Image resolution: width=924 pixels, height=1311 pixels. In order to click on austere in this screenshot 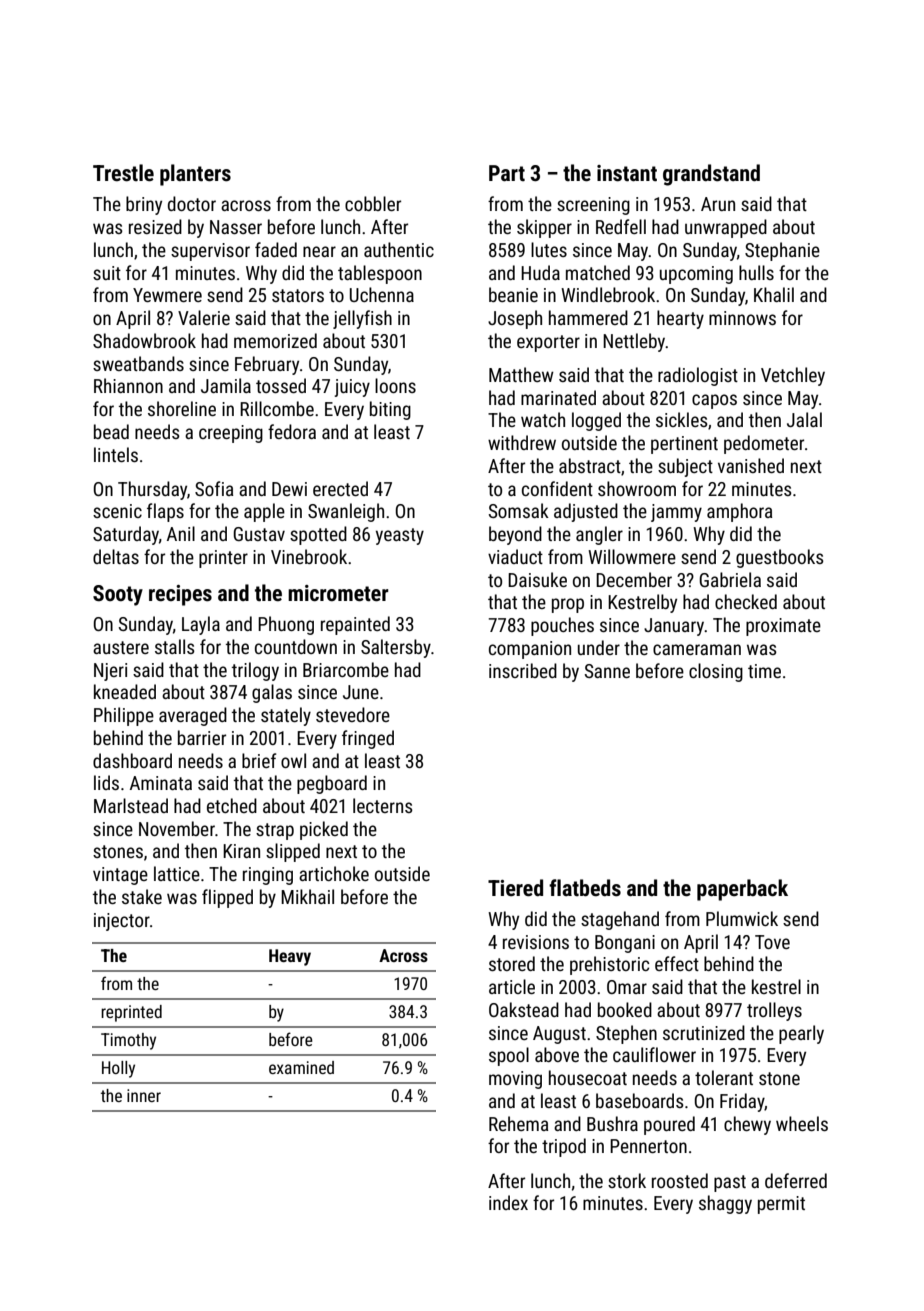, I will do `click(121, 647)`.
